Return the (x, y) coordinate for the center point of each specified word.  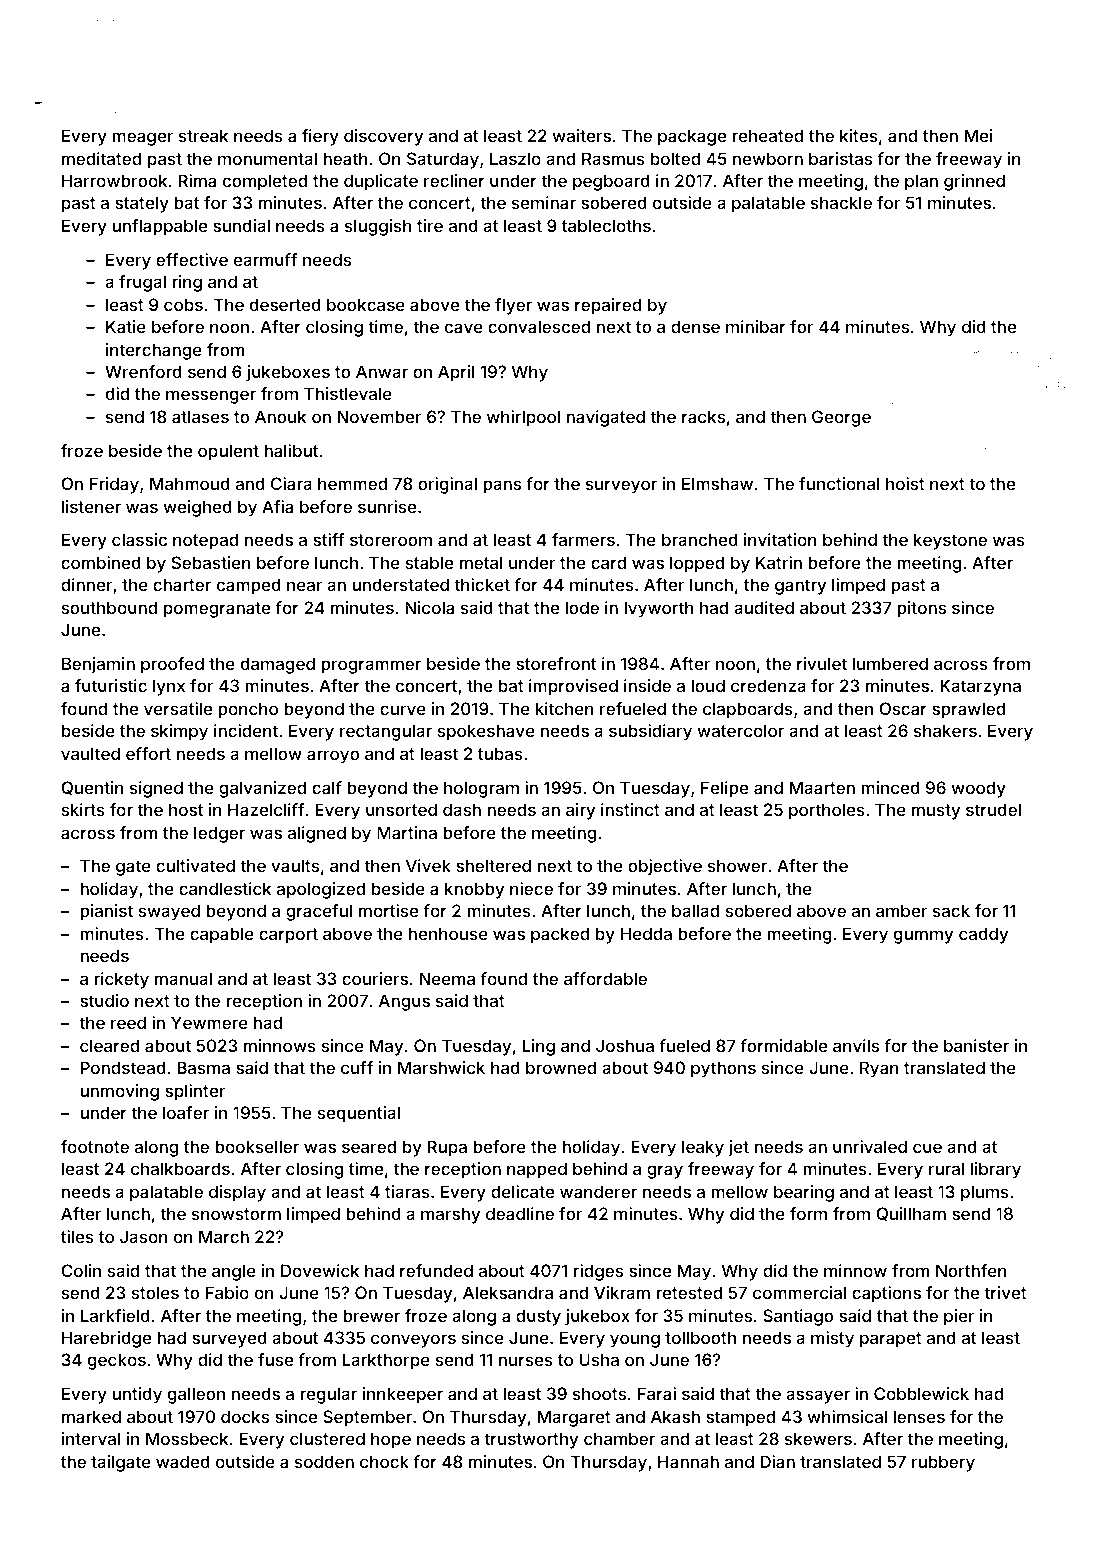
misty (832, 1339)
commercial (799, 1292)
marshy (450, 1215)
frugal (142, 283)
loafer (186, 1112)
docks (245, 1416)
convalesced (539, 326)
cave (464, 328)
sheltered (493, 865)
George (841, 418)
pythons (723, 1069)
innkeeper (403, 1395)
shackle (841, 202)
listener (91, 506)
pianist (106, 912)
